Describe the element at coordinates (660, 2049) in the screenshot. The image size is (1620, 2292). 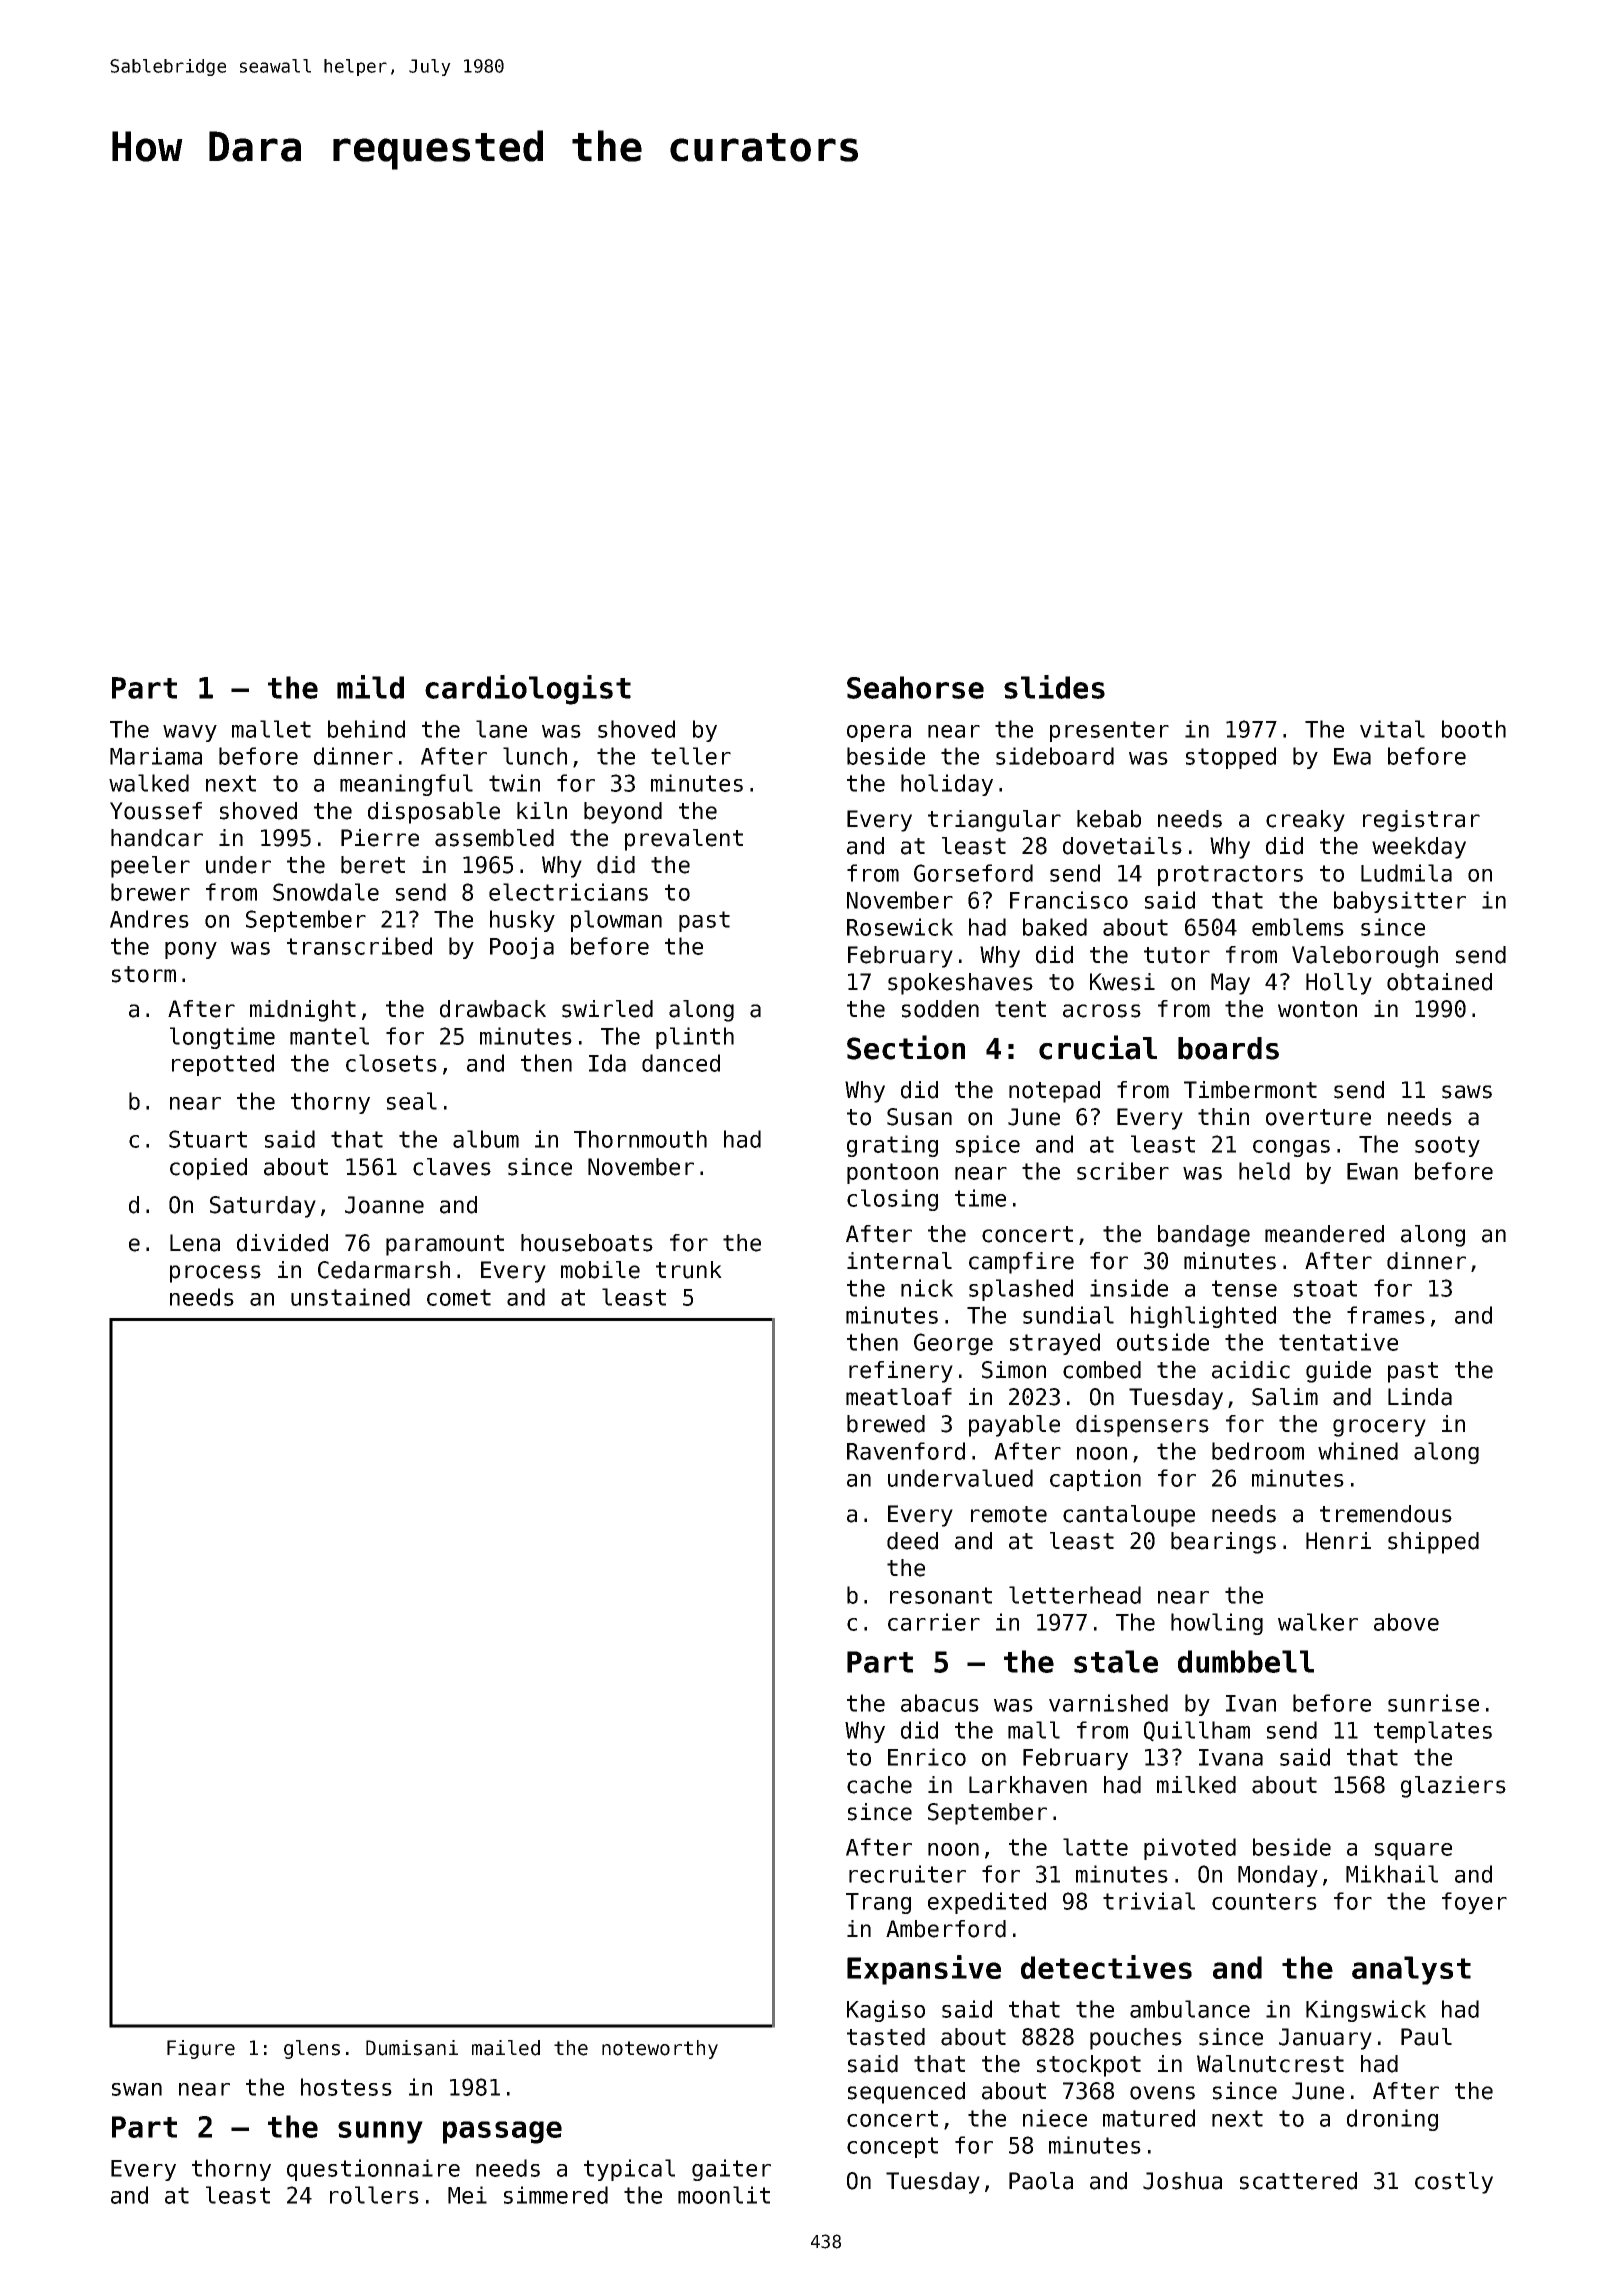
I see `noteworthy` at that location.
